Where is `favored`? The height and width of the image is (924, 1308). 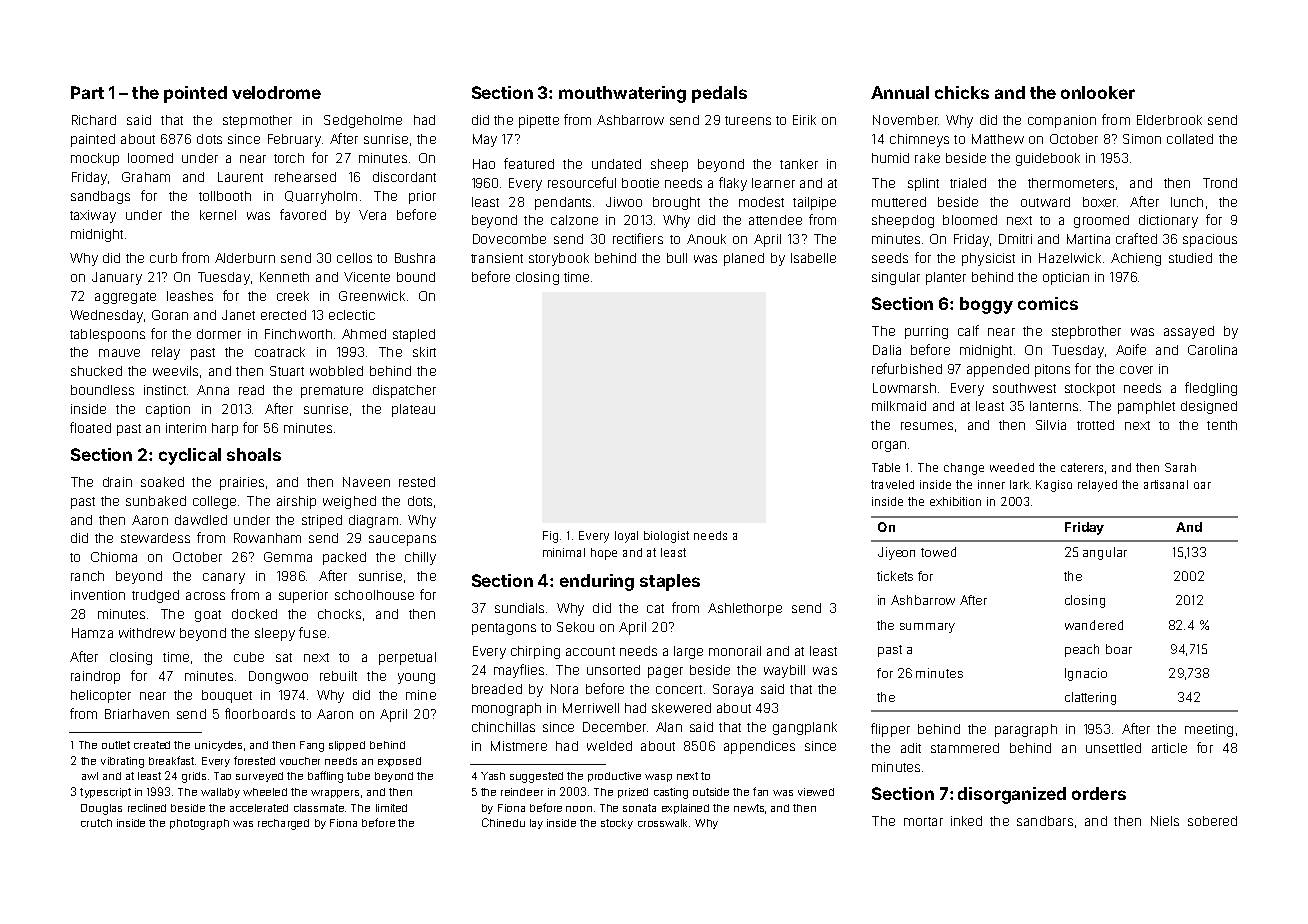 favored is located at coordinates (303, 214).
